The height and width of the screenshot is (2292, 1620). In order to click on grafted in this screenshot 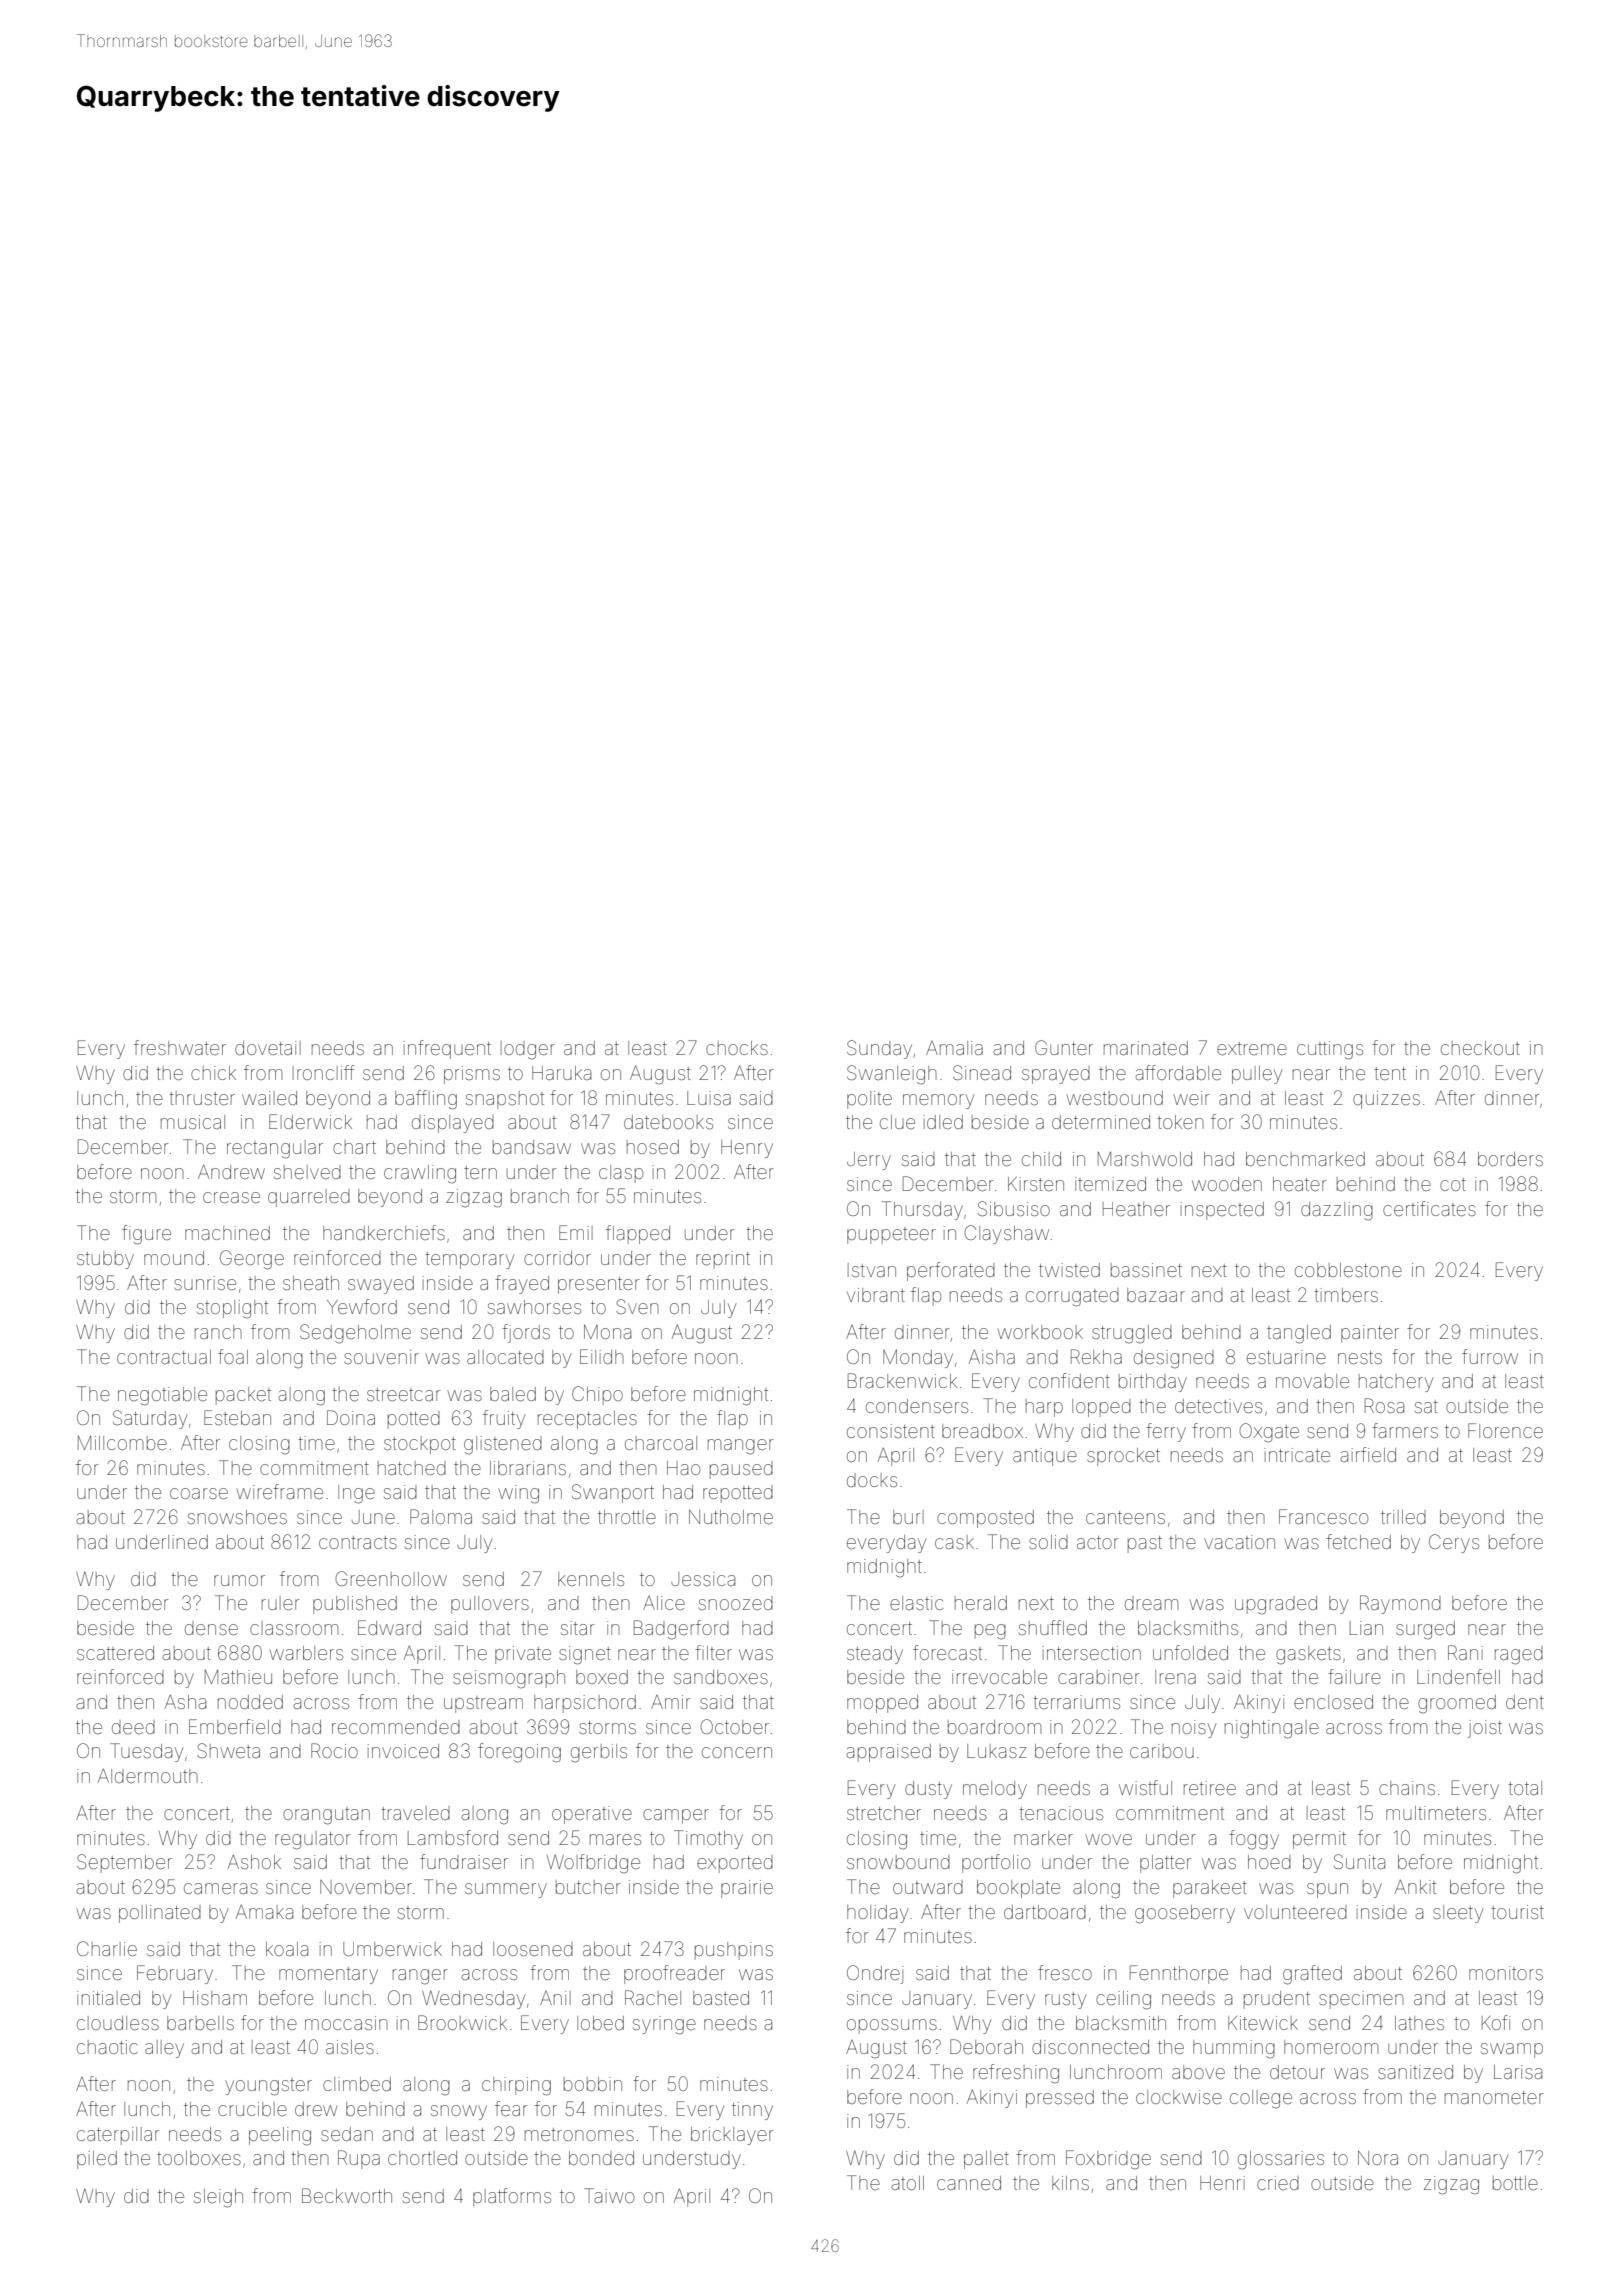, I will do `click(1312, 1975)`.
